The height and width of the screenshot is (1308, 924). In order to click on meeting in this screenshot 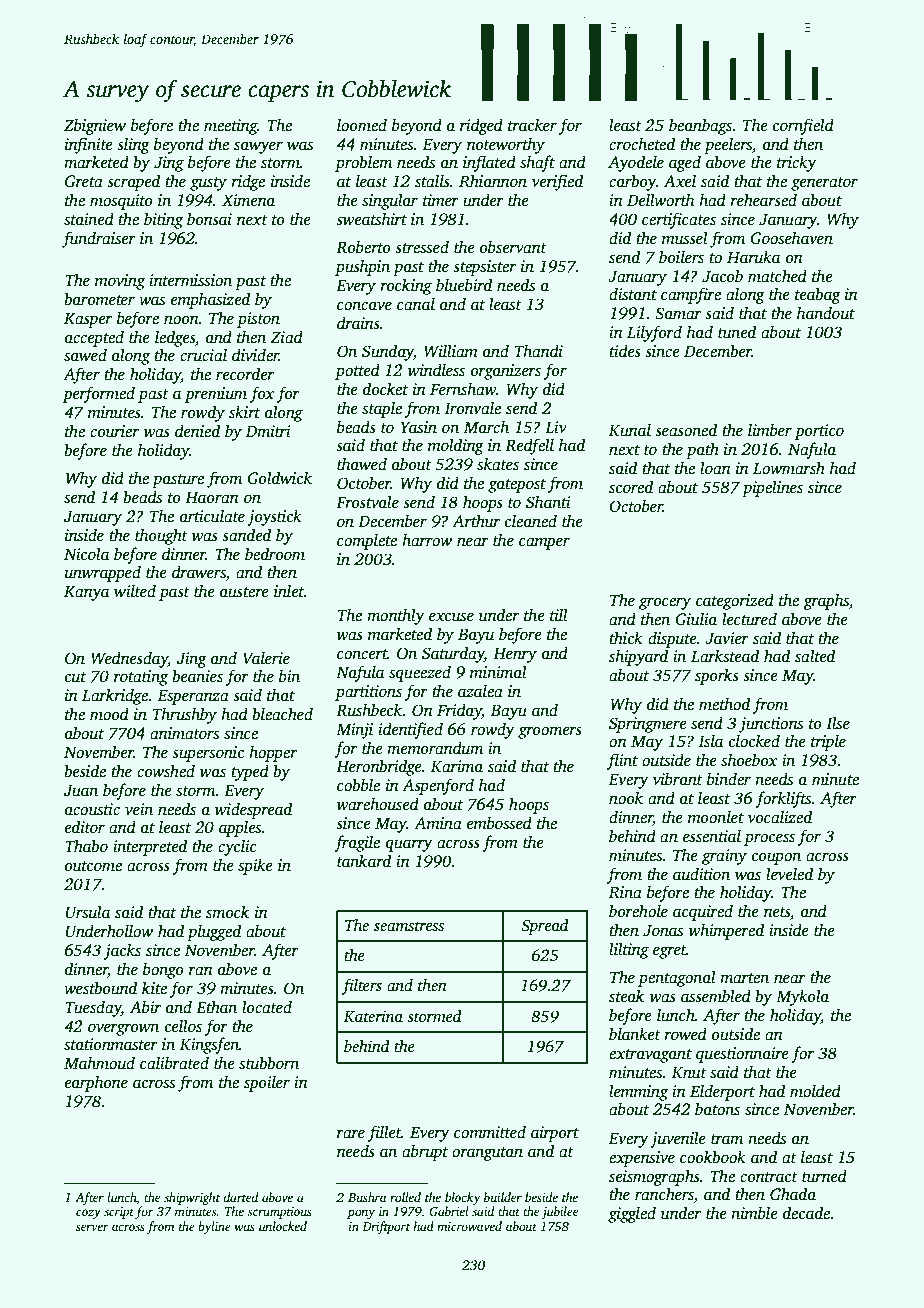, I will do `click(231, 127)`.
